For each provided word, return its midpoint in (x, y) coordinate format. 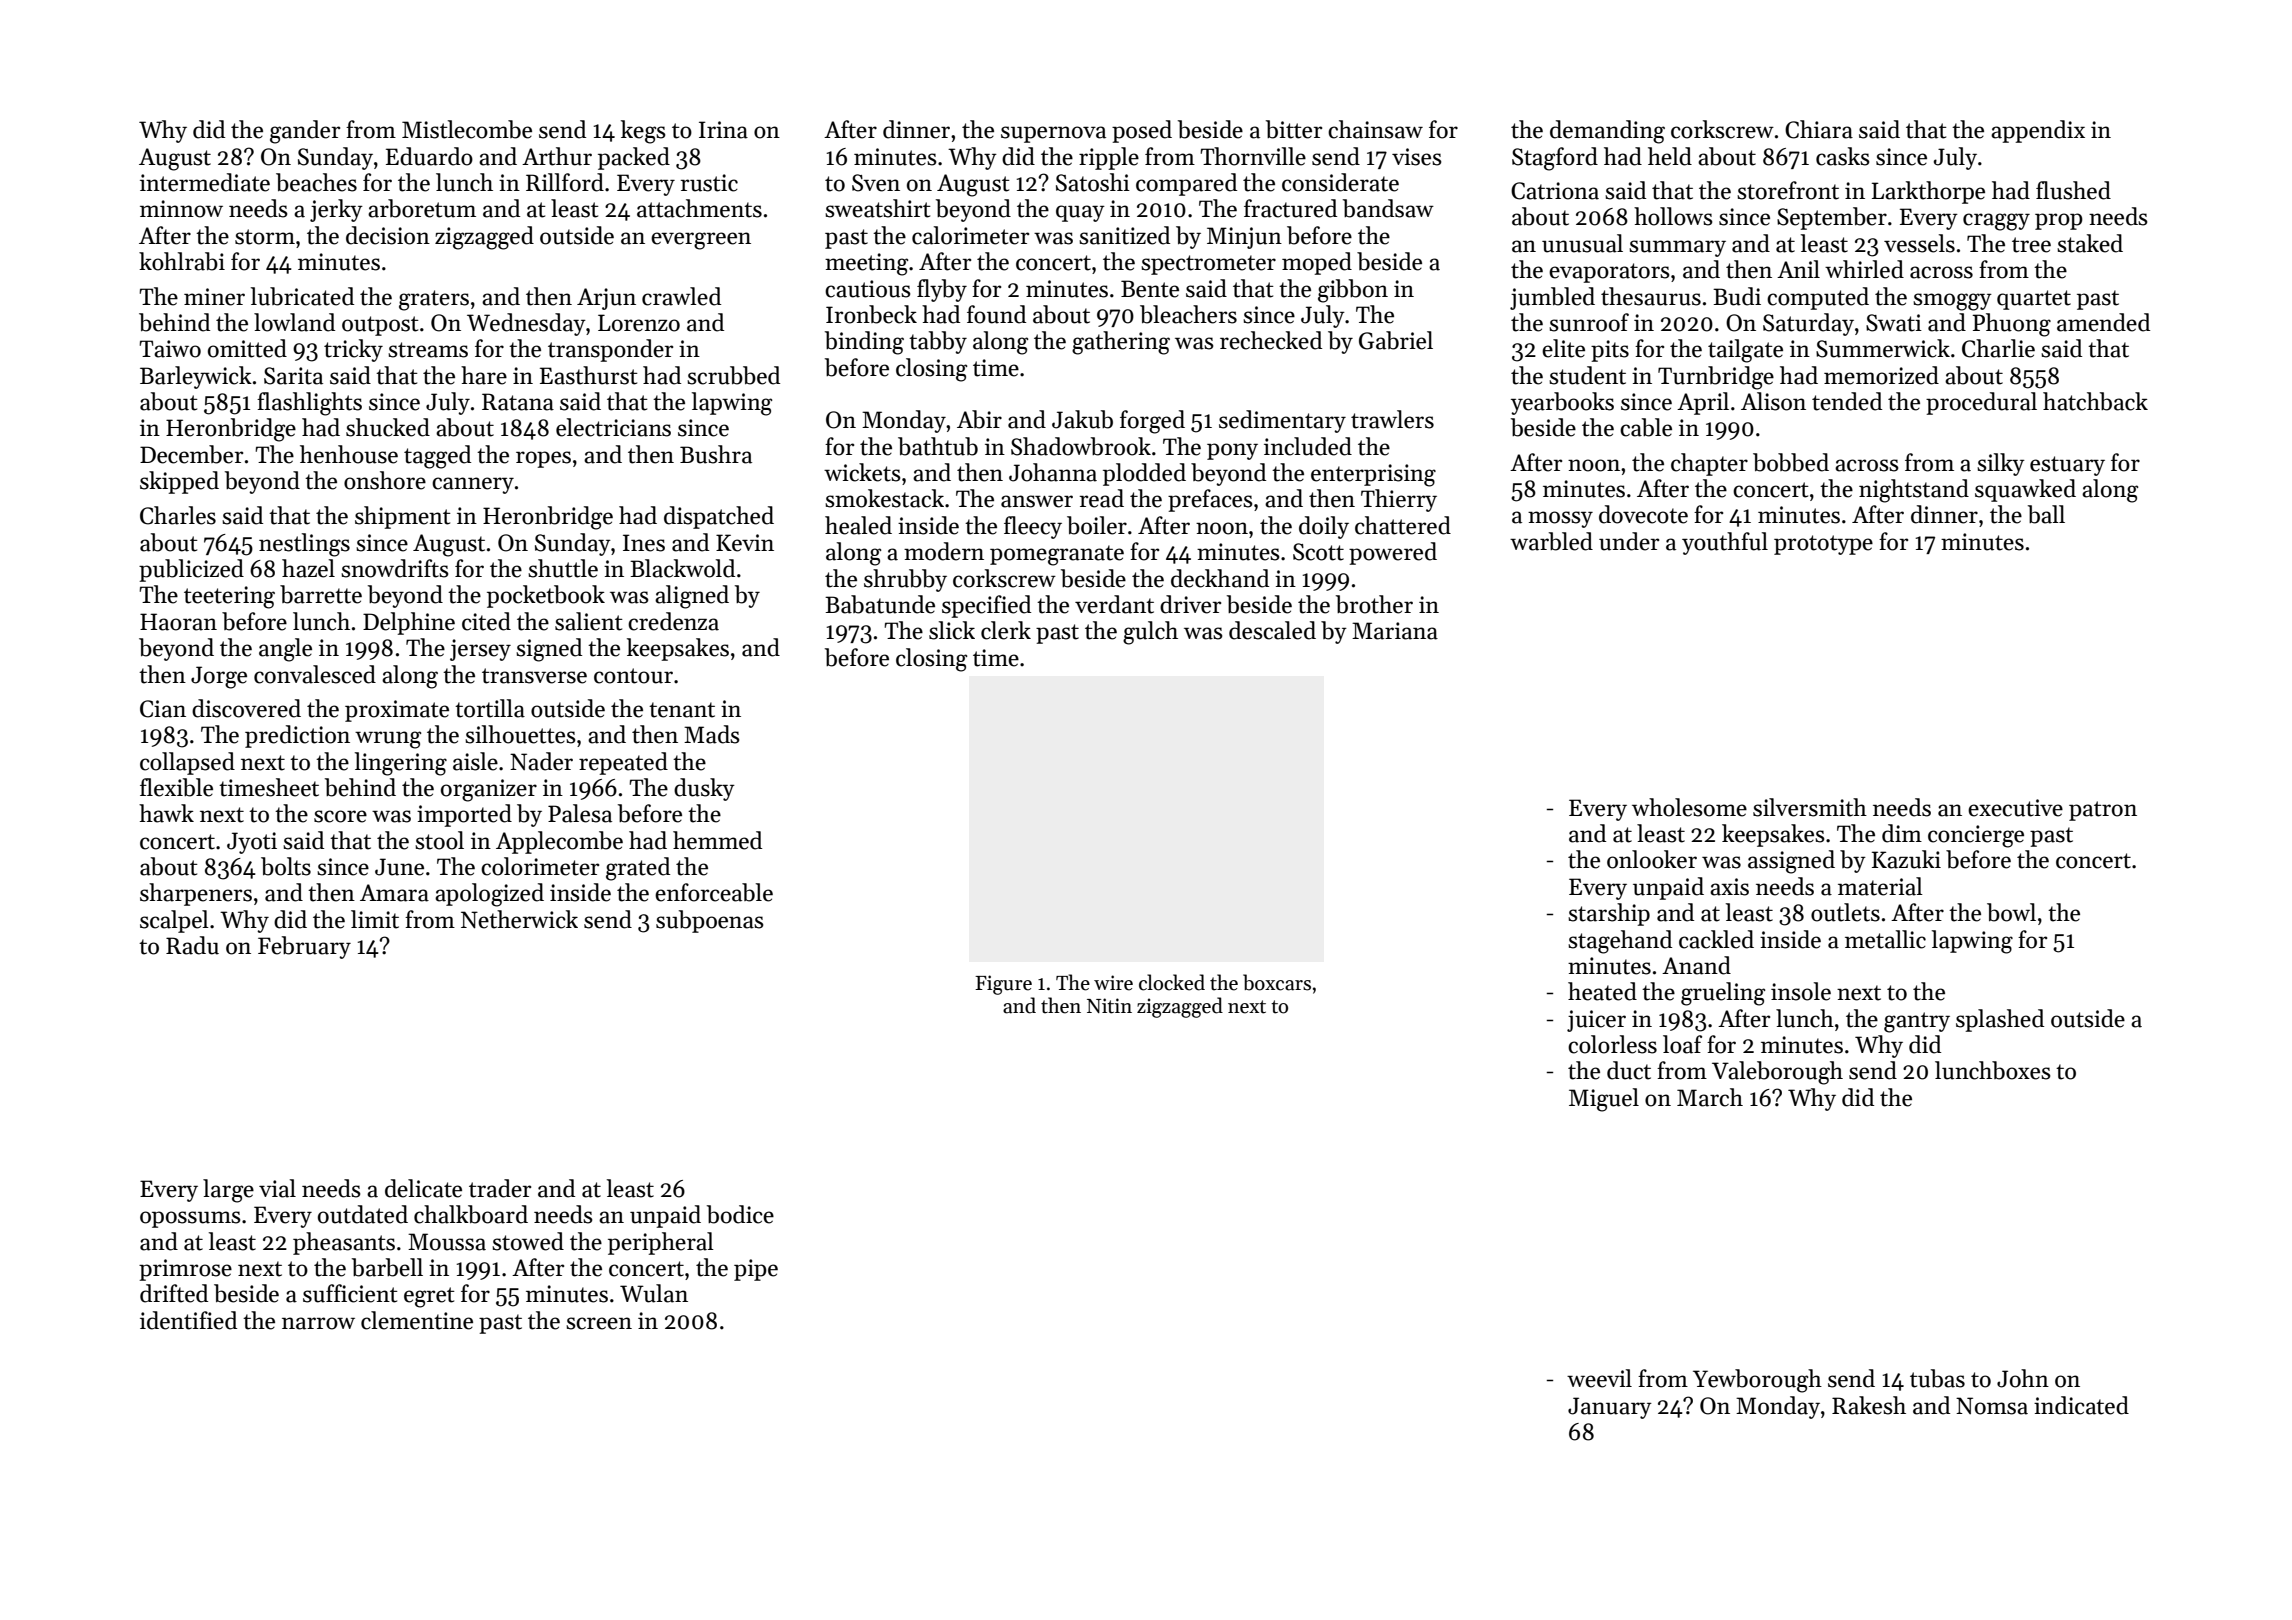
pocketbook (546, 596)
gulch (1150, 633)
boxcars (1277, 982)
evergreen (701, 241)
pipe (756, 1270)
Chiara (1819, 129)
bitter (1294, 129)
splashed (2000, 1020)
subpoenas (710, 921)
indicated (2081, 1405)
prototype (1823, 545)
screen (599, 1323)
